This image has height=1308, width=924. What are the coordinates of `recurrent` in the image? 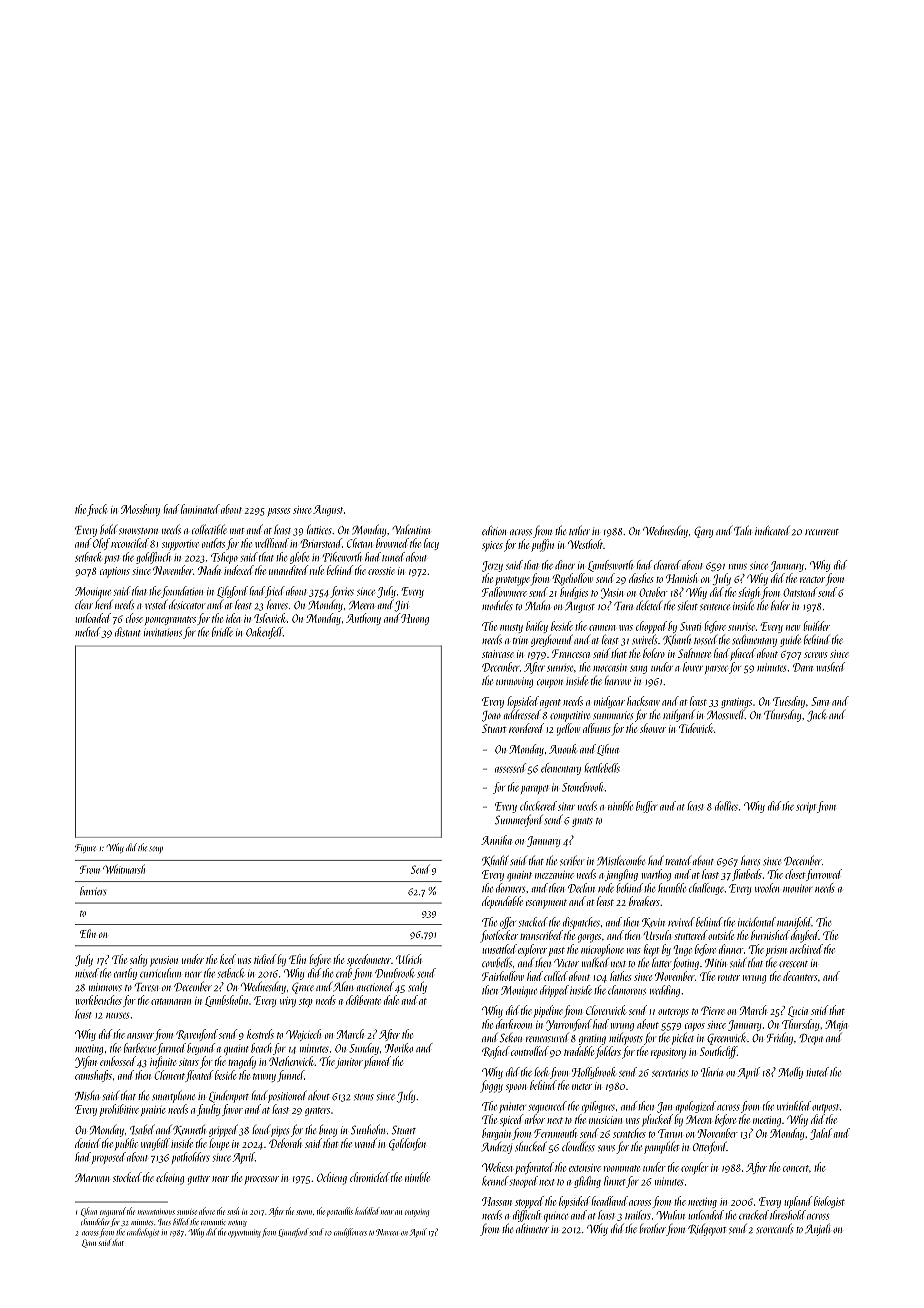 It's located at (822, 532).
